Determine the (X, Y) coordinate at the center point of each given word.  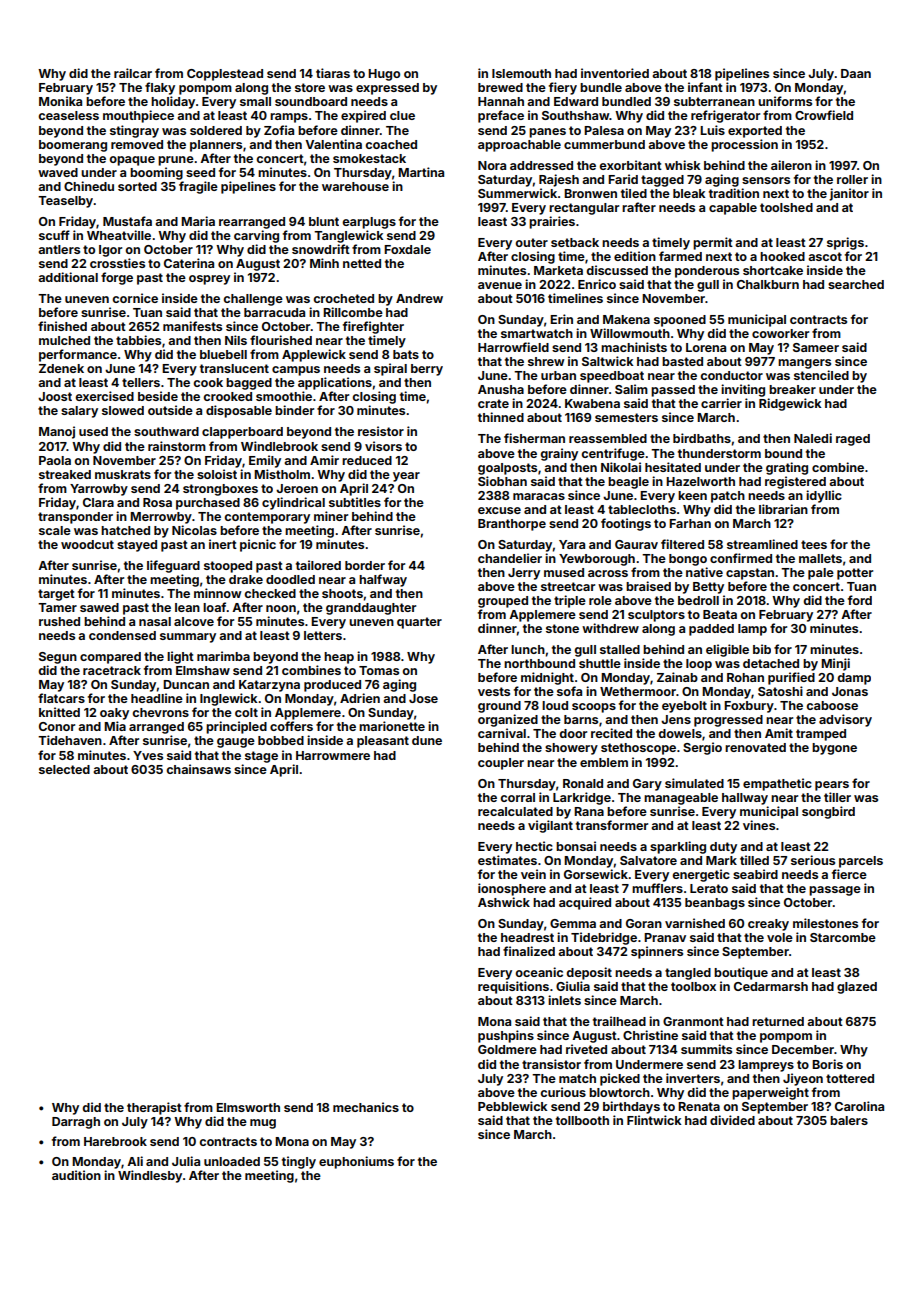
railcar (133, 73)
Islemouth (521, 73)
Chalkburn (768, 284)
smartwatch (537, 333)
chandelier (510, 558)
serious (813, 860)
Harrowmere (333, 755)
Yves (148, 755)
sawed (99, 607)
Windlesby (150, 1176)
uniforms (785, 101)
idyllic (824, 496)
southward (166, 431)
